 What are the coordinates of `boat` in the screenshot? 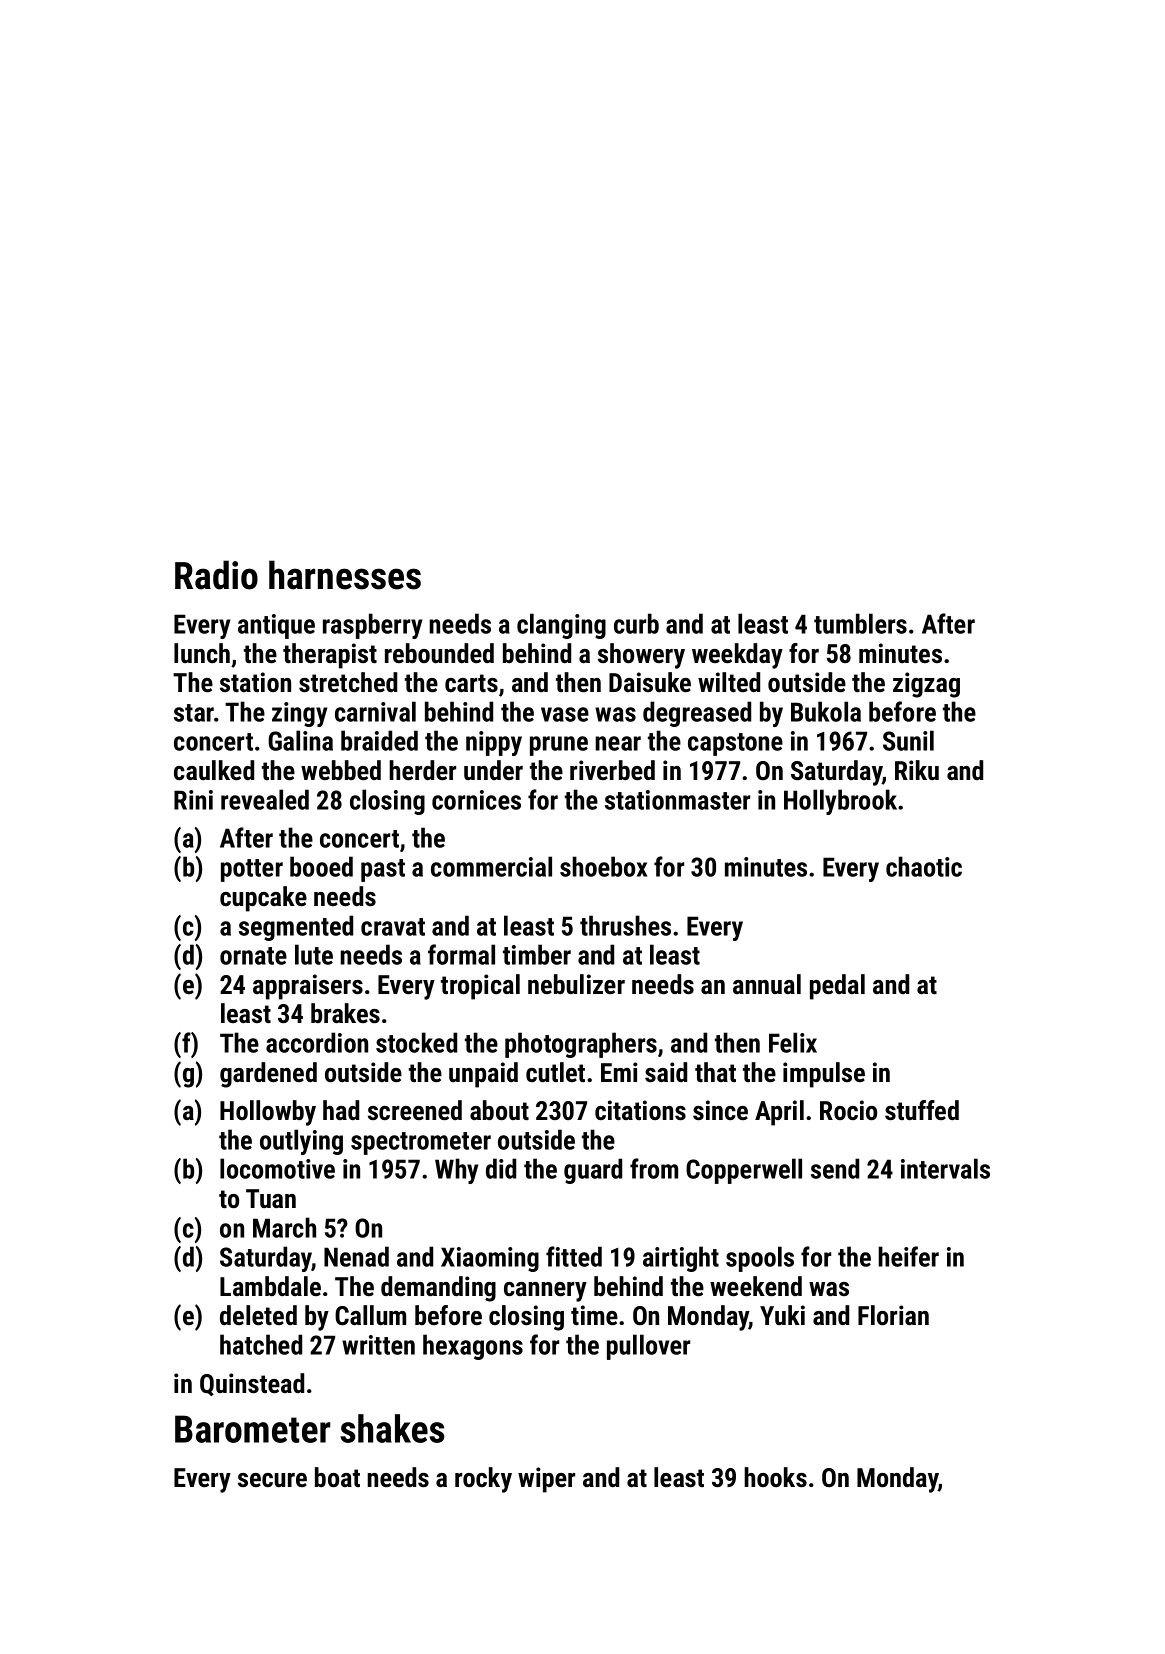 It's located at (337, 1477).
